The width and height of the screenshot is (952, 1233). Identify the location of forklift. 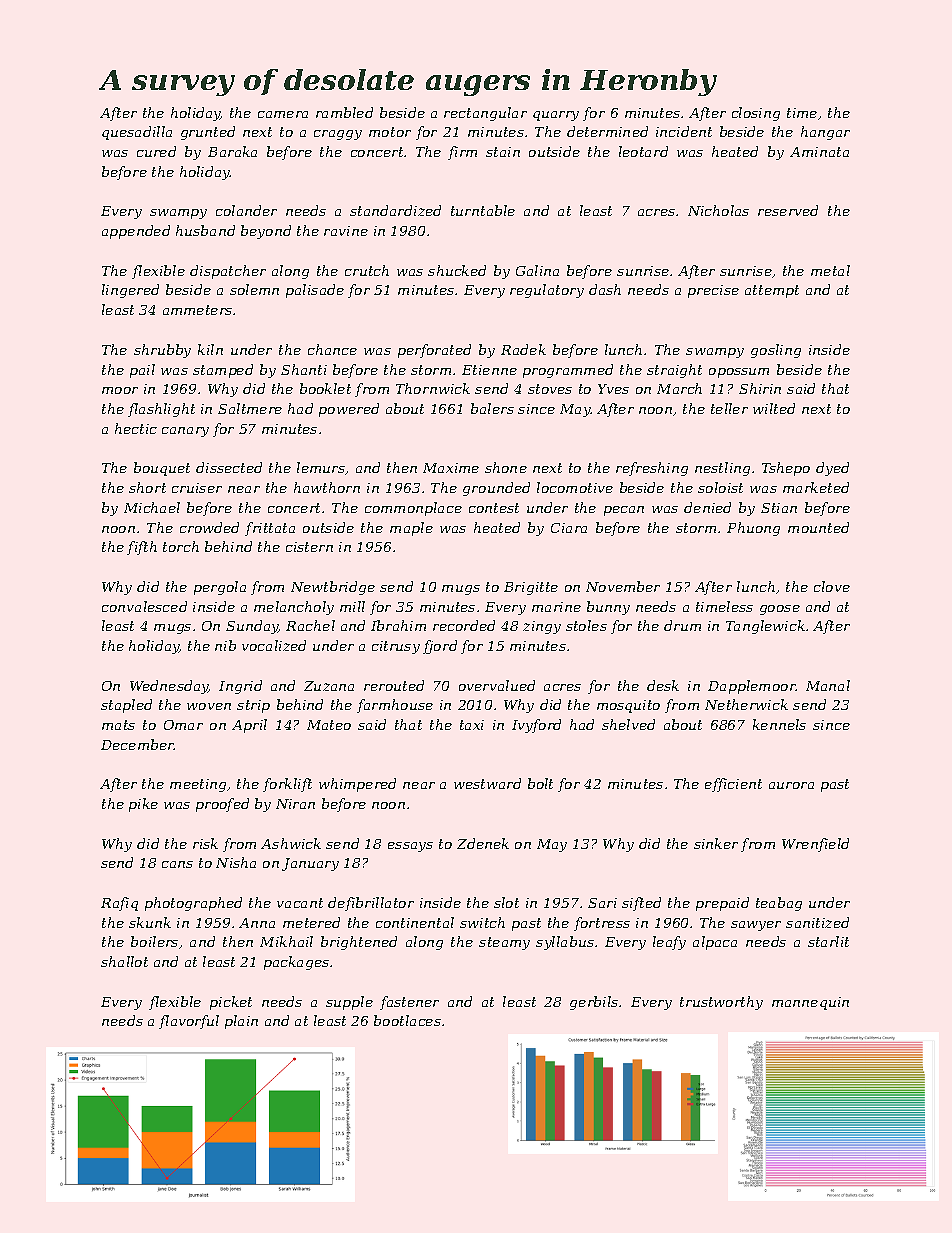
(287, 785).
